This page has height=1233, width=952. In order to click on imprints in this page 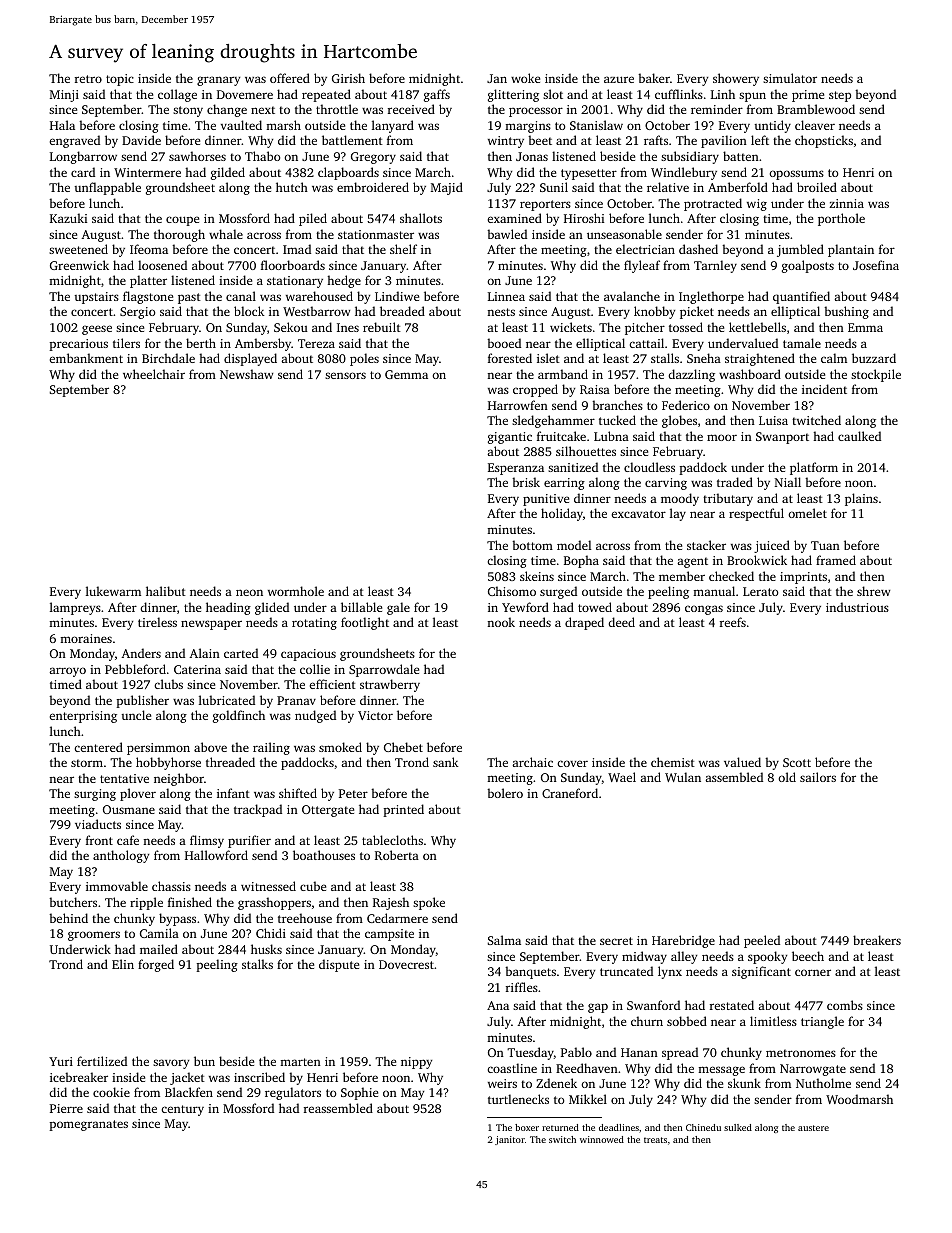, I will do `click(803, 578)`.
